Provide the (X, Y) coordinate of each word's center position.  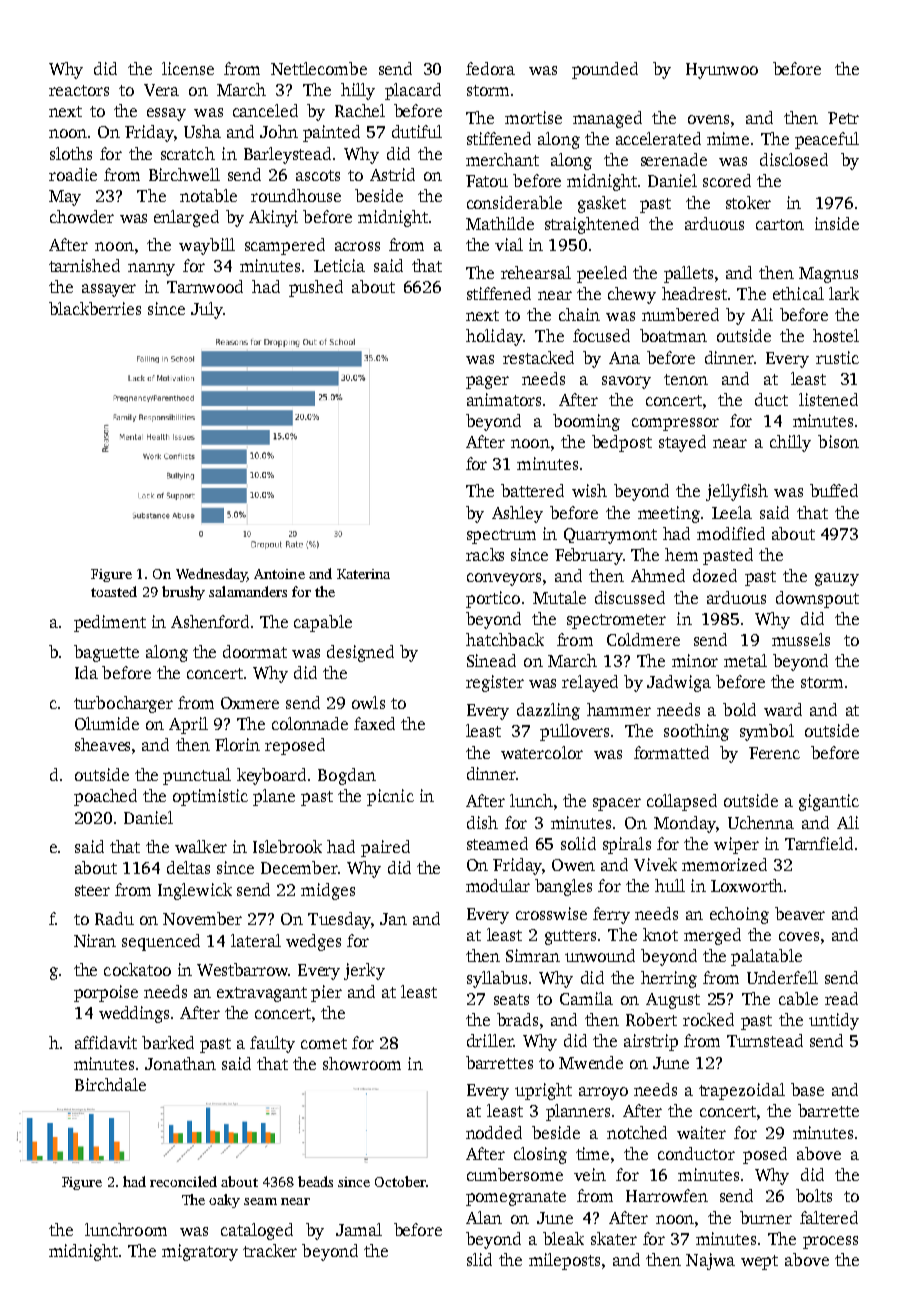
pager (487, 382)
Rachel (360, 110)
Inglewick (195, 891)
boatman (673, 335)
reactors (79, 90)
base (807, 1089)
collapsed (682, 802)
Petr (843, 118)
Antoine (279, 574)
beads (315, 1181)
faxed (374, 723)
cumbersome (515, 1174)
